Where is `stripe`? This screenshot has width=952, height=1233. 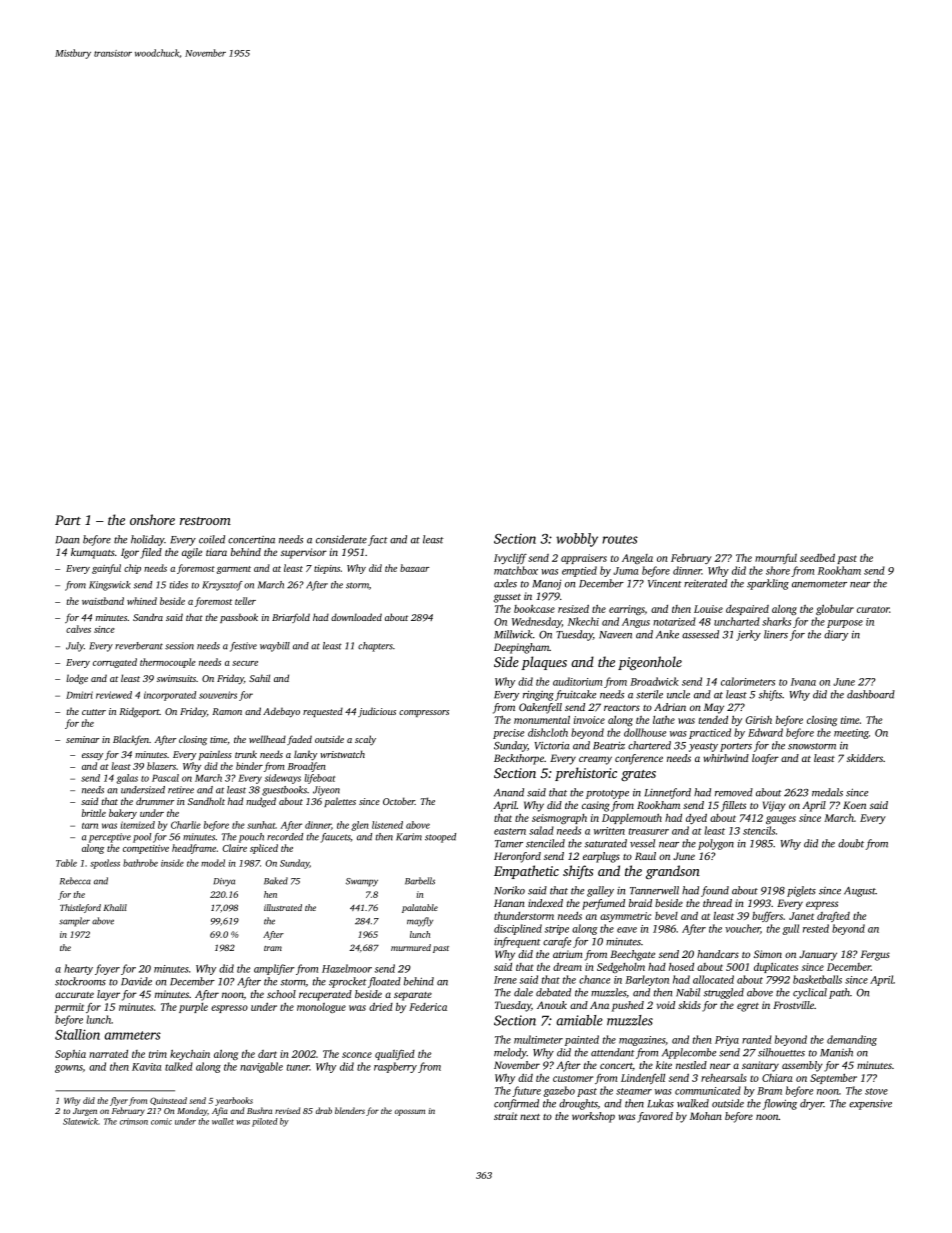
stripe is located at coordinates (557, 930).
